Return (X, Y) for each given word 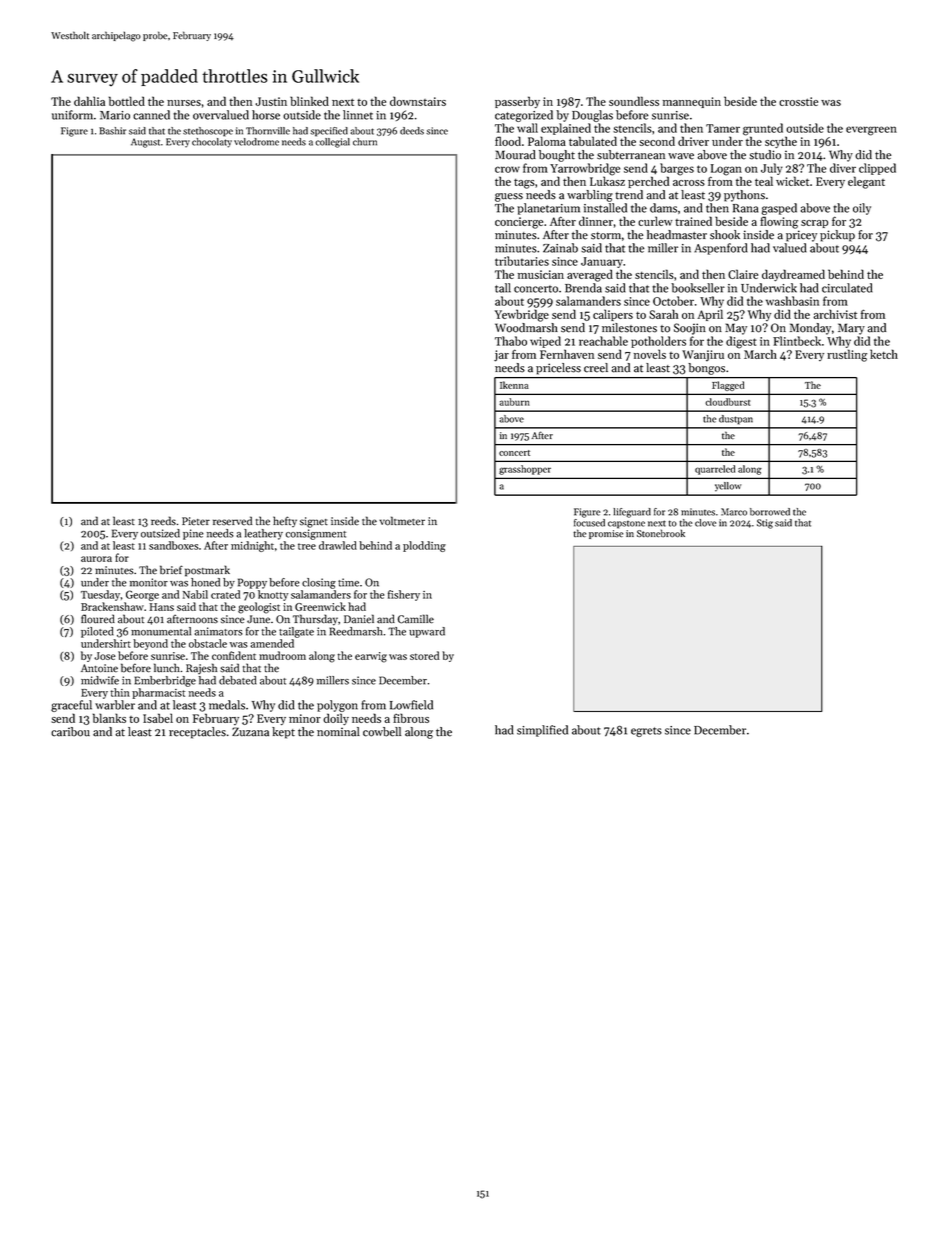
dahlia (89, 101)
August (145, 143)
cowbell (382, 732)
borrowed (770, 512)
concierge (519, 223)
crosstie (798, 101)
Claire (743, 274)
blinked (309, 101)
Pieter (196, 521)
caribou (70, 732)
